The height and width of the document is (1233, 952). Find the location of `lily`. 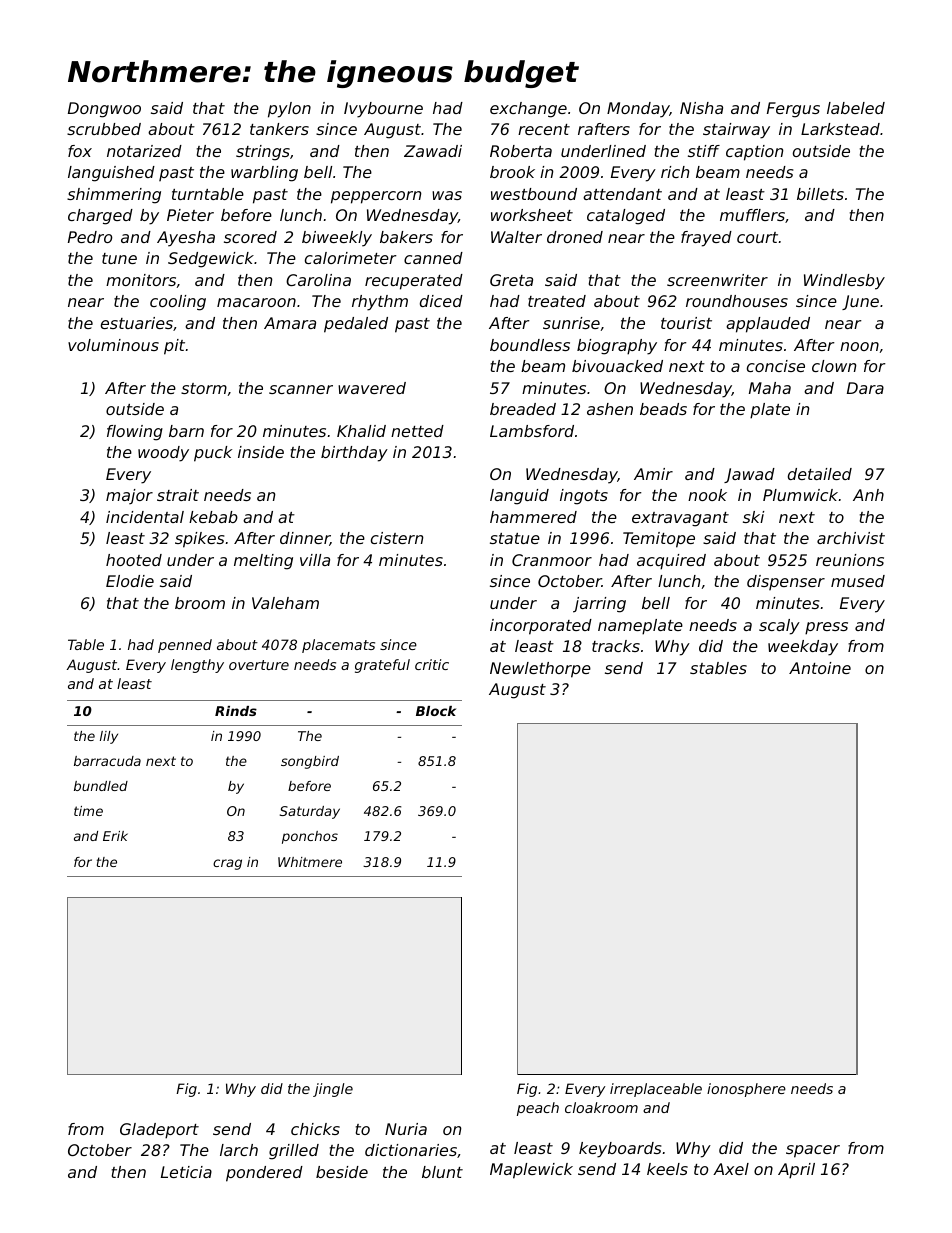

lily is located at coordinates (109, 737).
